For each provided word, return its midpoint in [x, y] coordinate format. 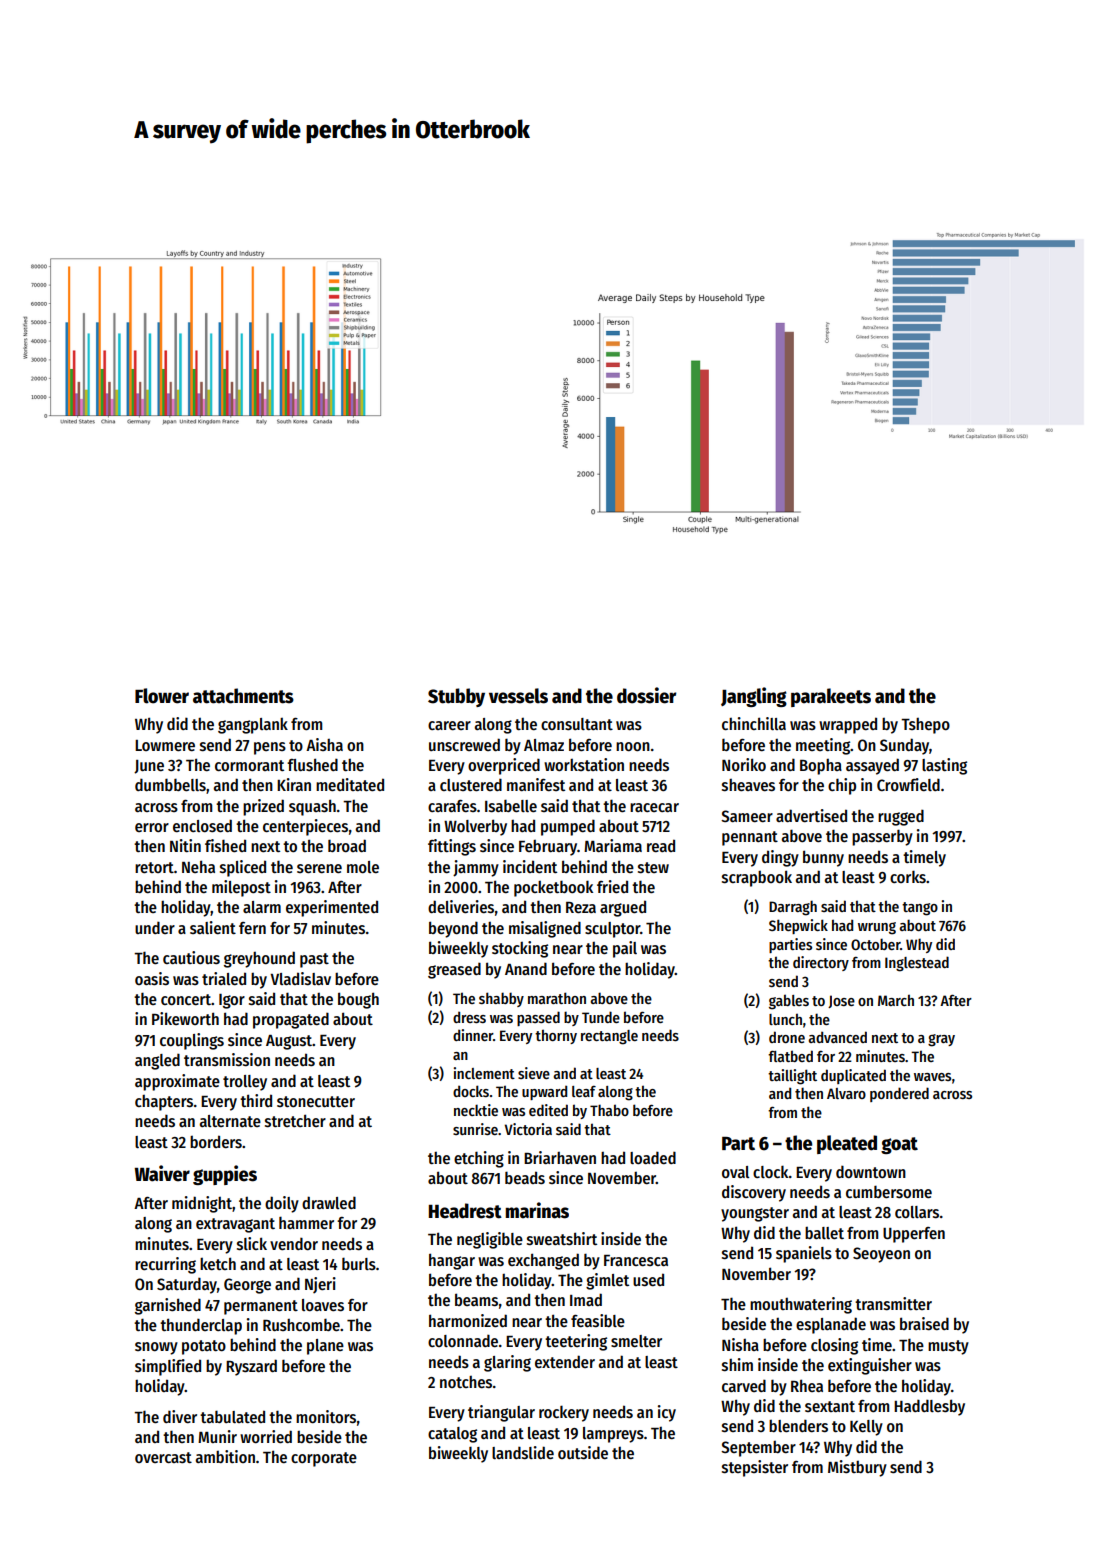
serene [319, 868]
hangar [452, 1261]
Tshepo [925, 726]
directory [821, 963]
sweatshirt [562, 1239]
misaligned [545, 929]
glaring [507, 1363]
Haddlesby [929, 1407]
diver [180, 1416]
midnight [202, 1204]
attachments [243, 696]
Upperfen [914, 1235]
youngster [755, 1214]
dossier [646, 695]
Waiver [162, 1173]
